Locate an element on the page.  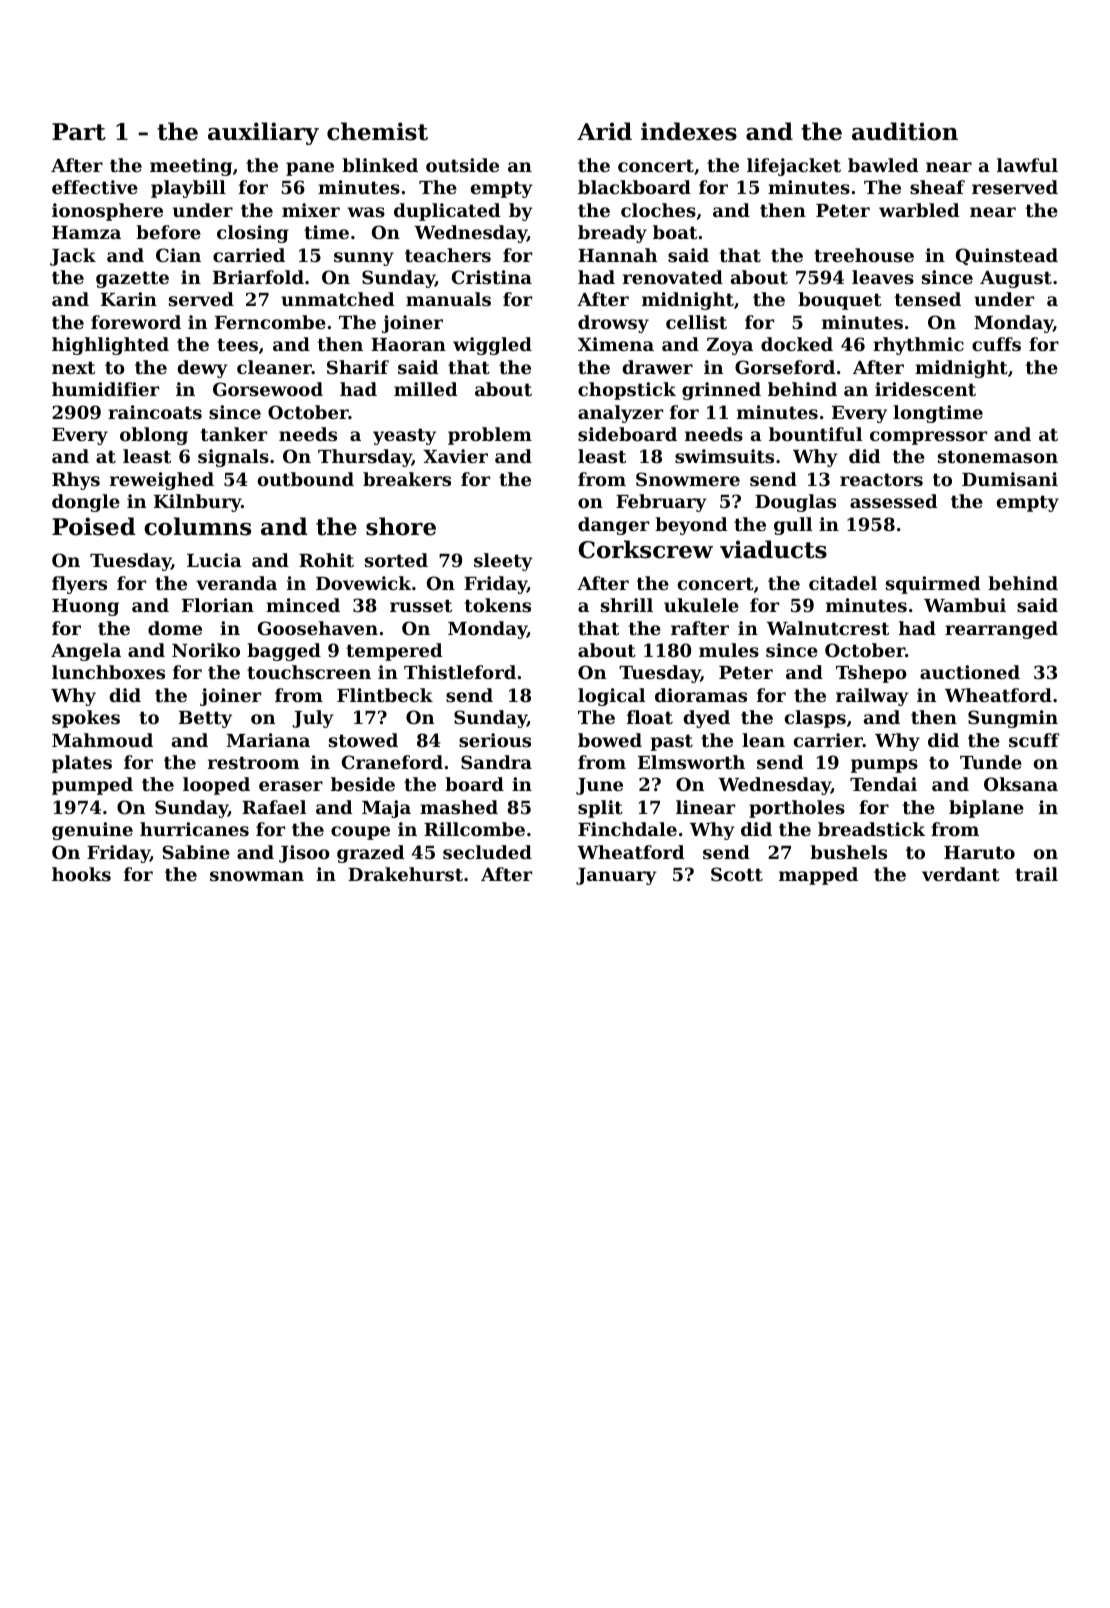
bready is located at coordinates (612, 234).
